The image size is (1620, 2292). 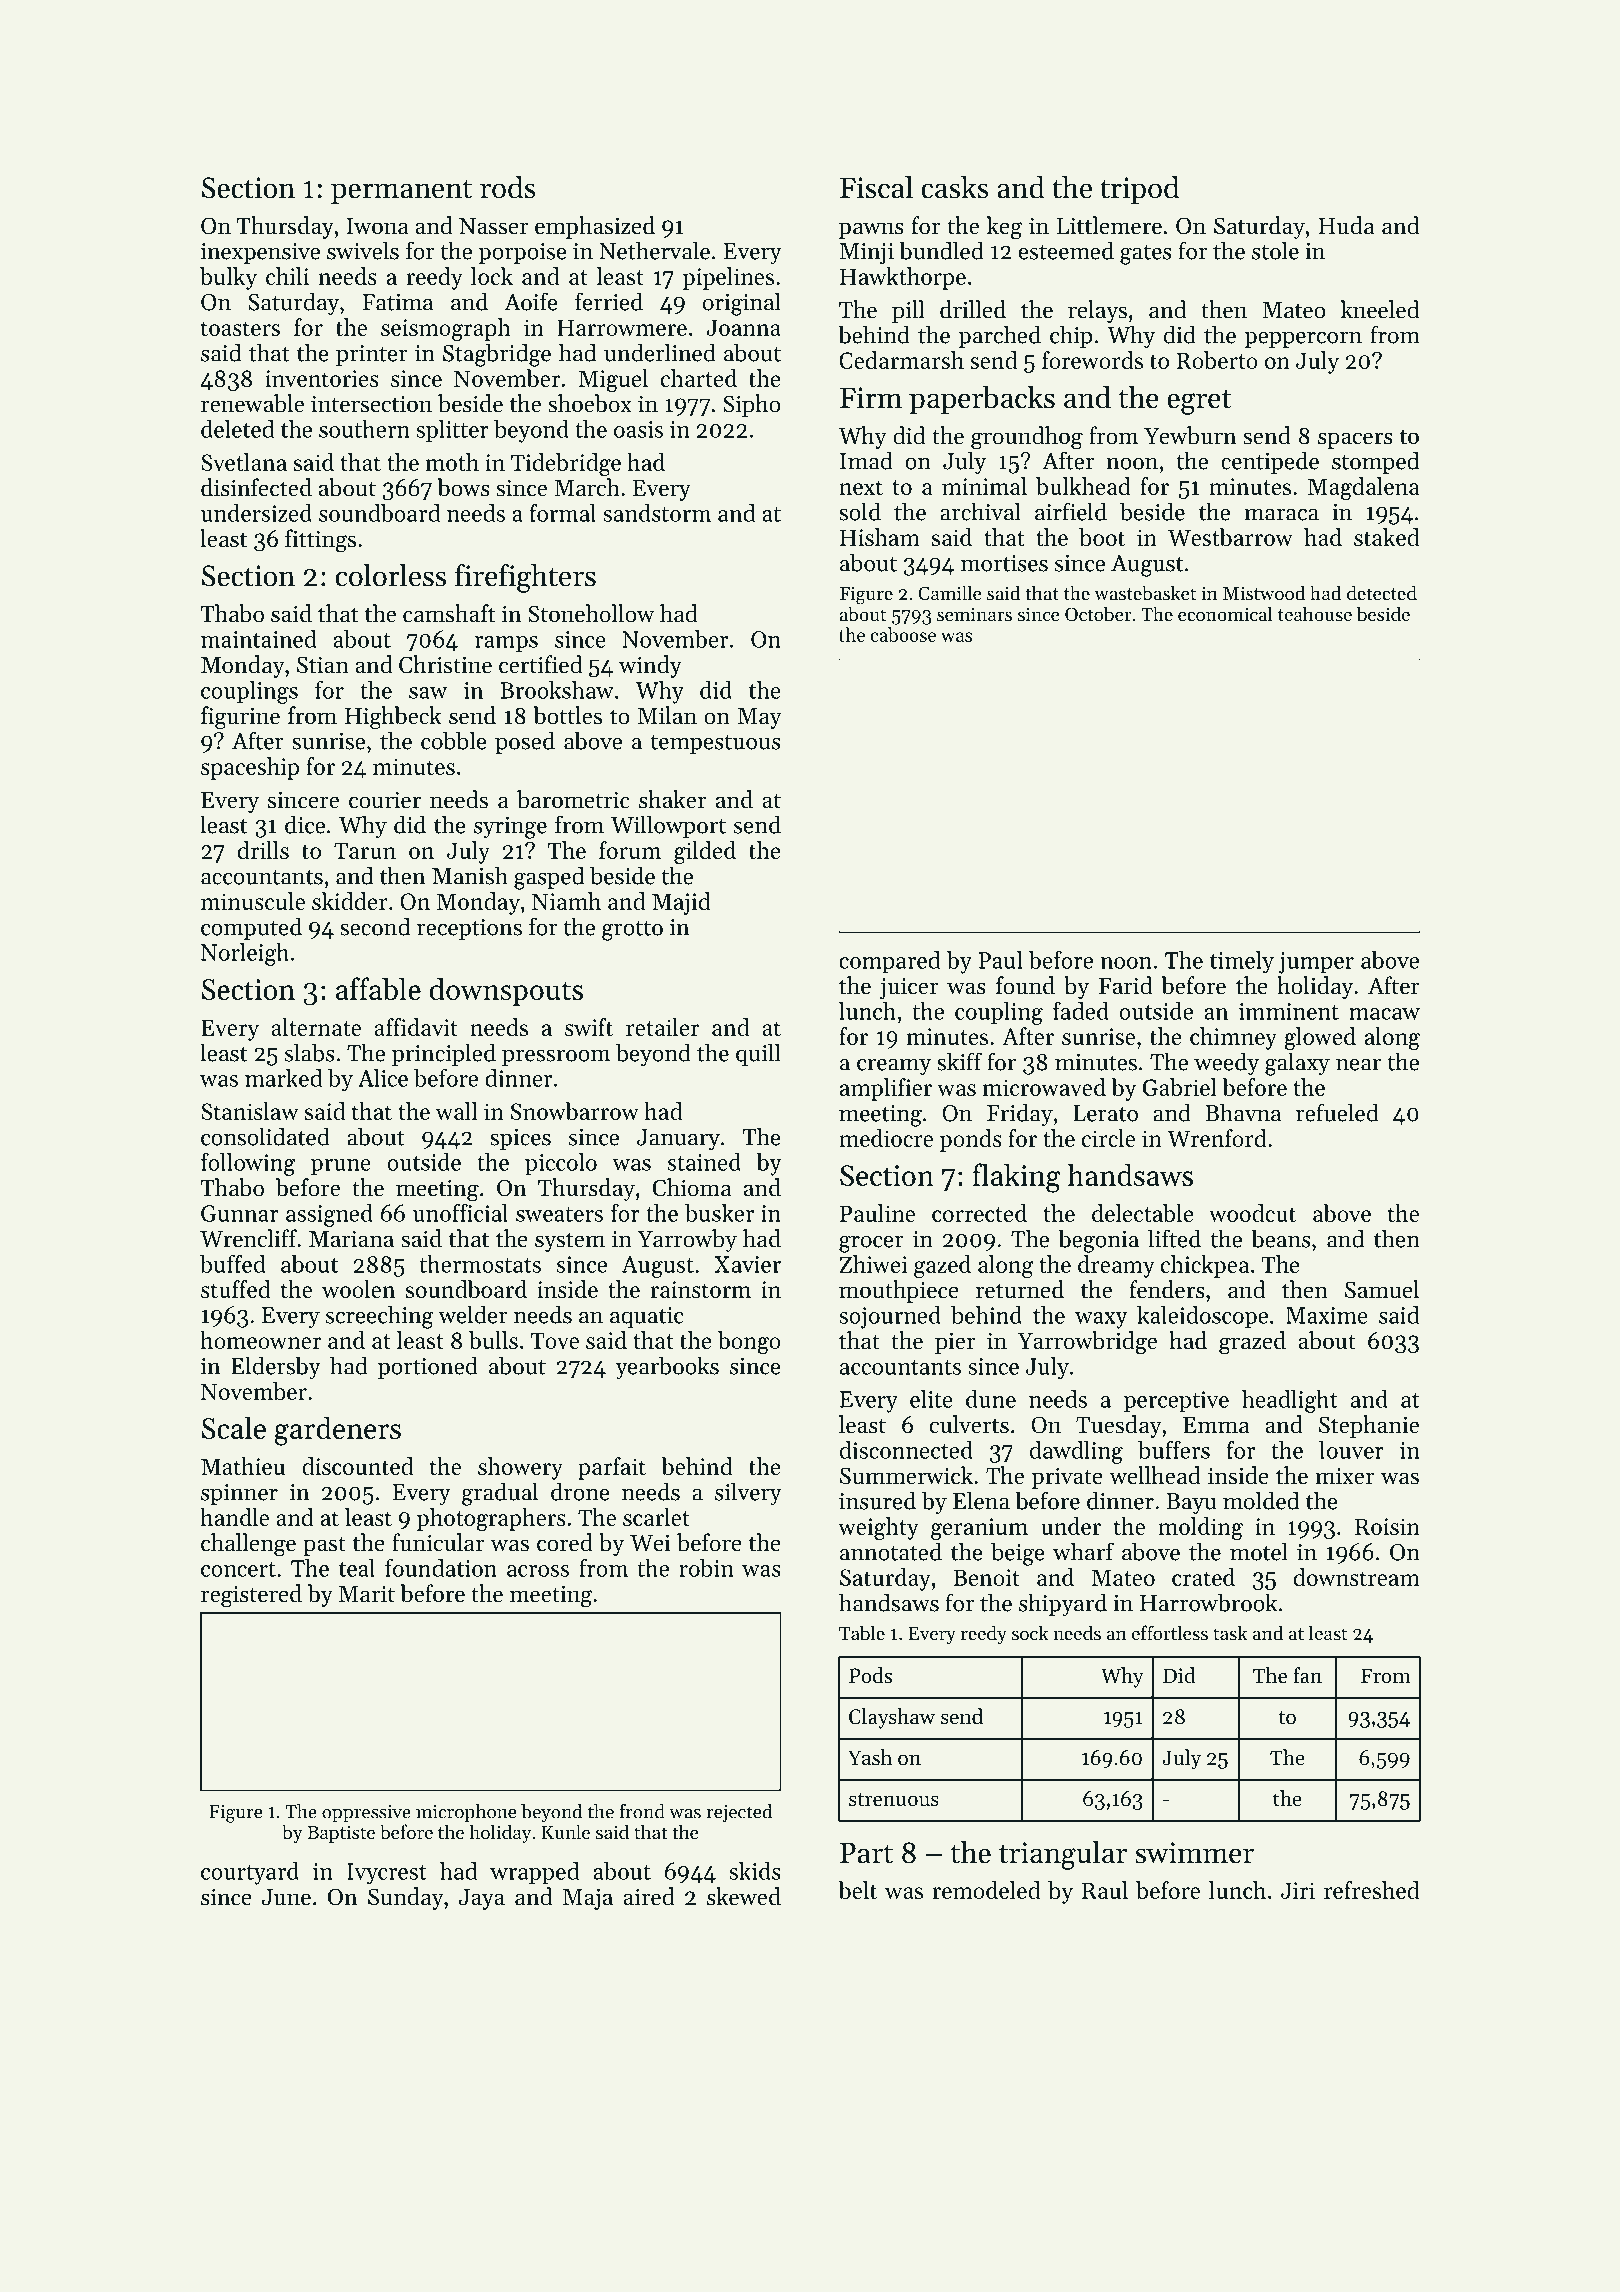 What do you see at coordinates (1261, 1500) in the document?
I see `molded` at bounding box center [1261, 1500].
